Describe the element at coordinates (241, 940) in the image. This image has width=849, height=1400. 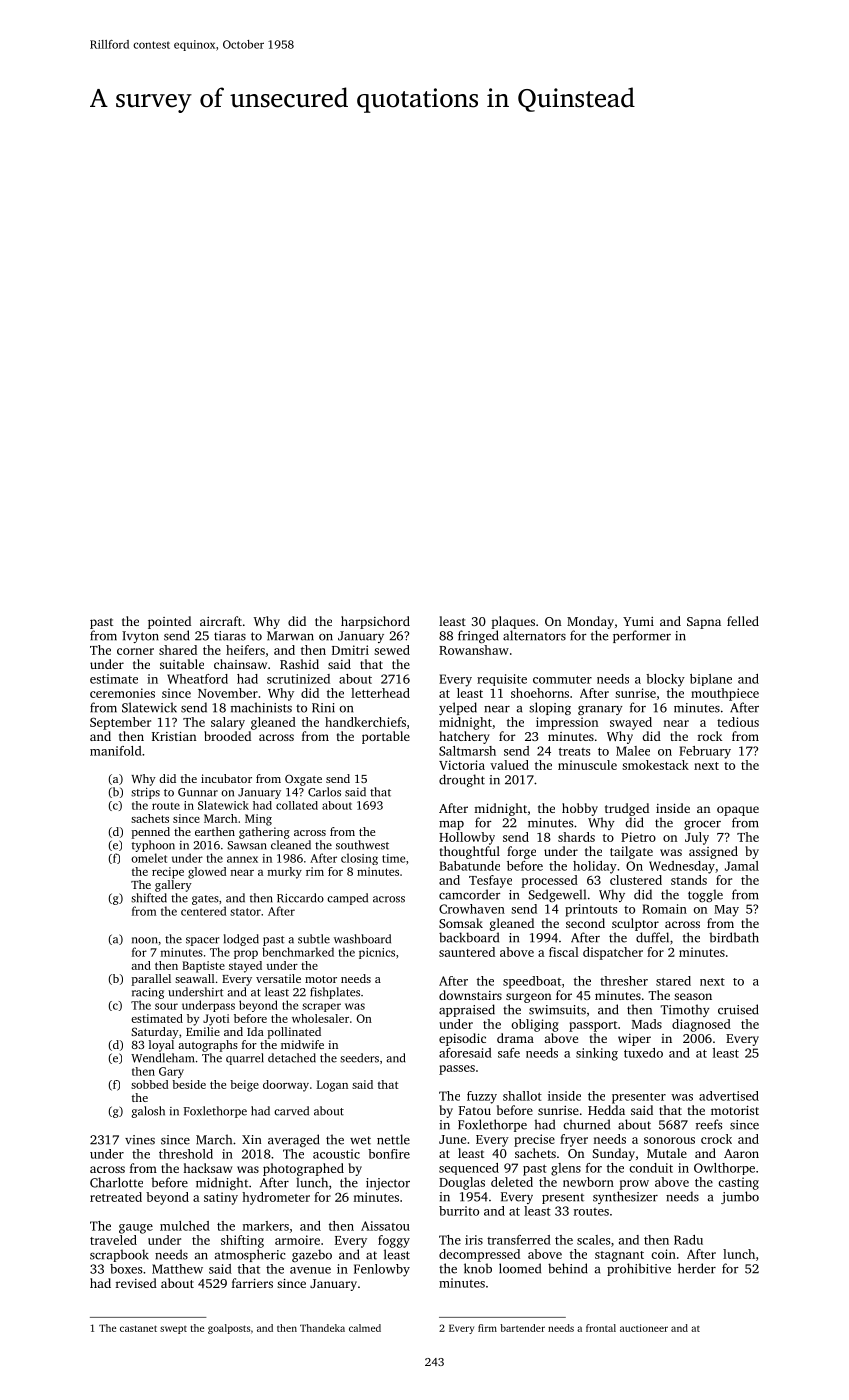
I see `lodged` at that location.
